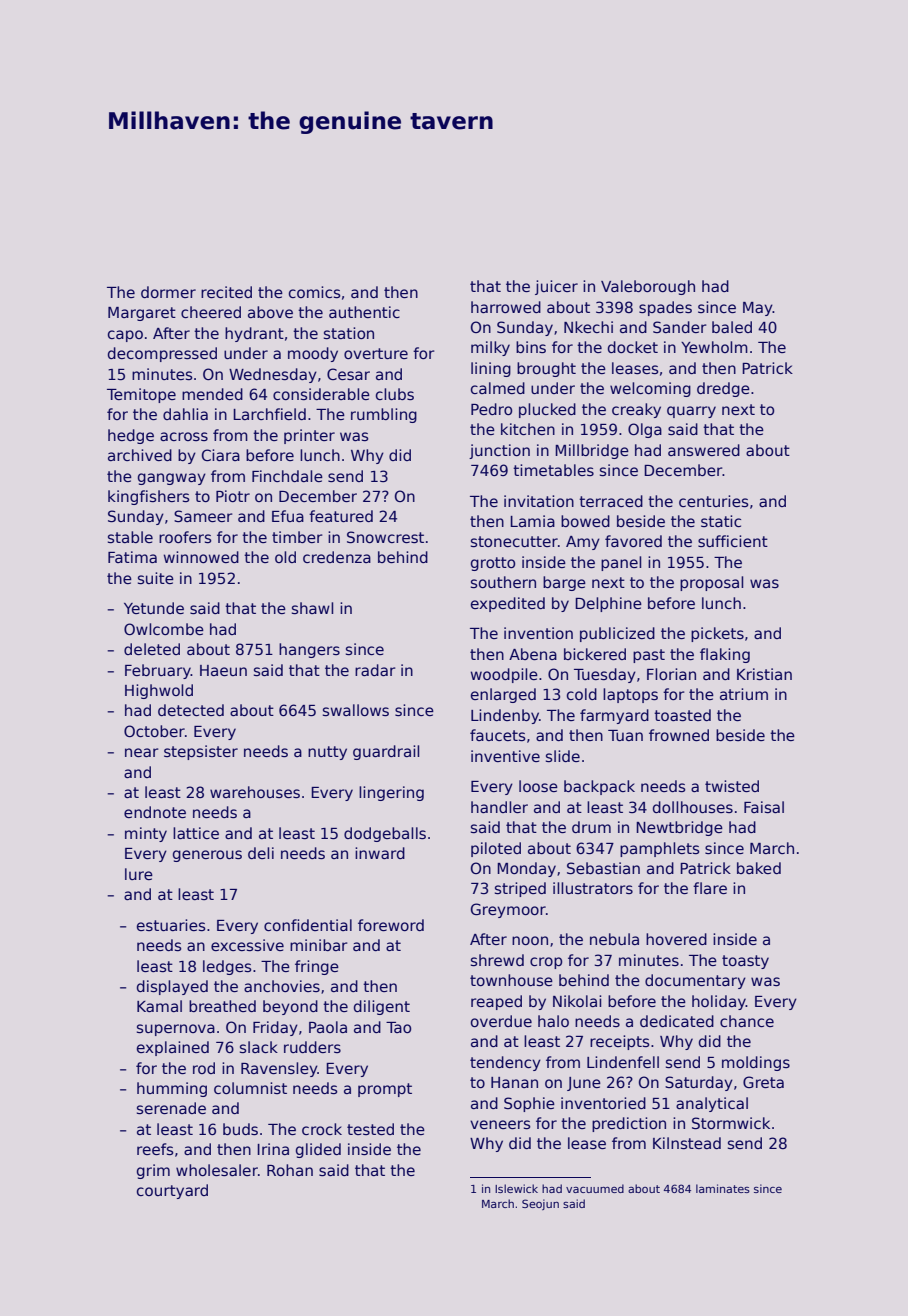  Describe the element at coordinates (540, 1204) in the page. I see `Seojun` at that location.
